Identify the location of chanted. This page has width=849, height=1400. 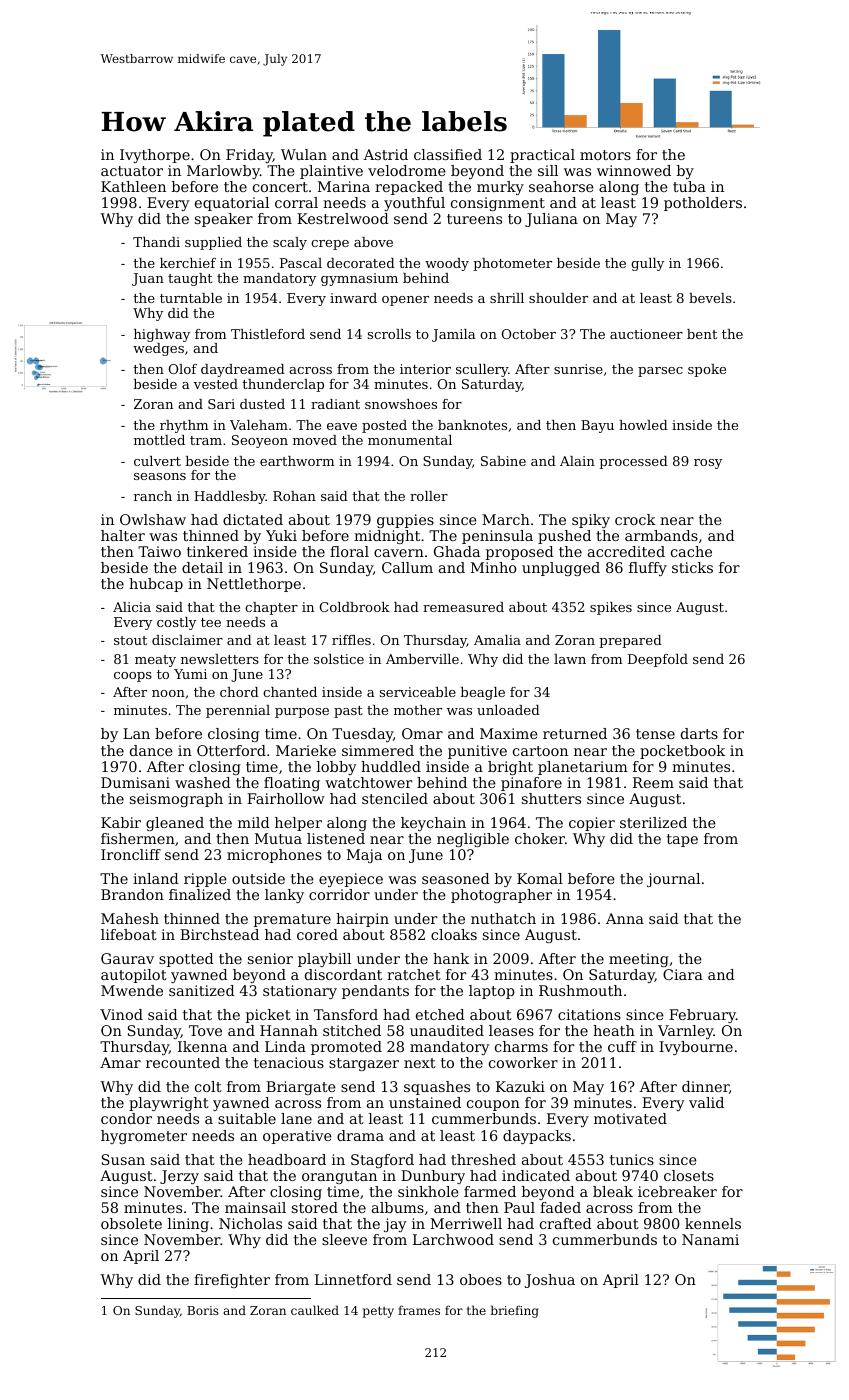
(290, 692).
